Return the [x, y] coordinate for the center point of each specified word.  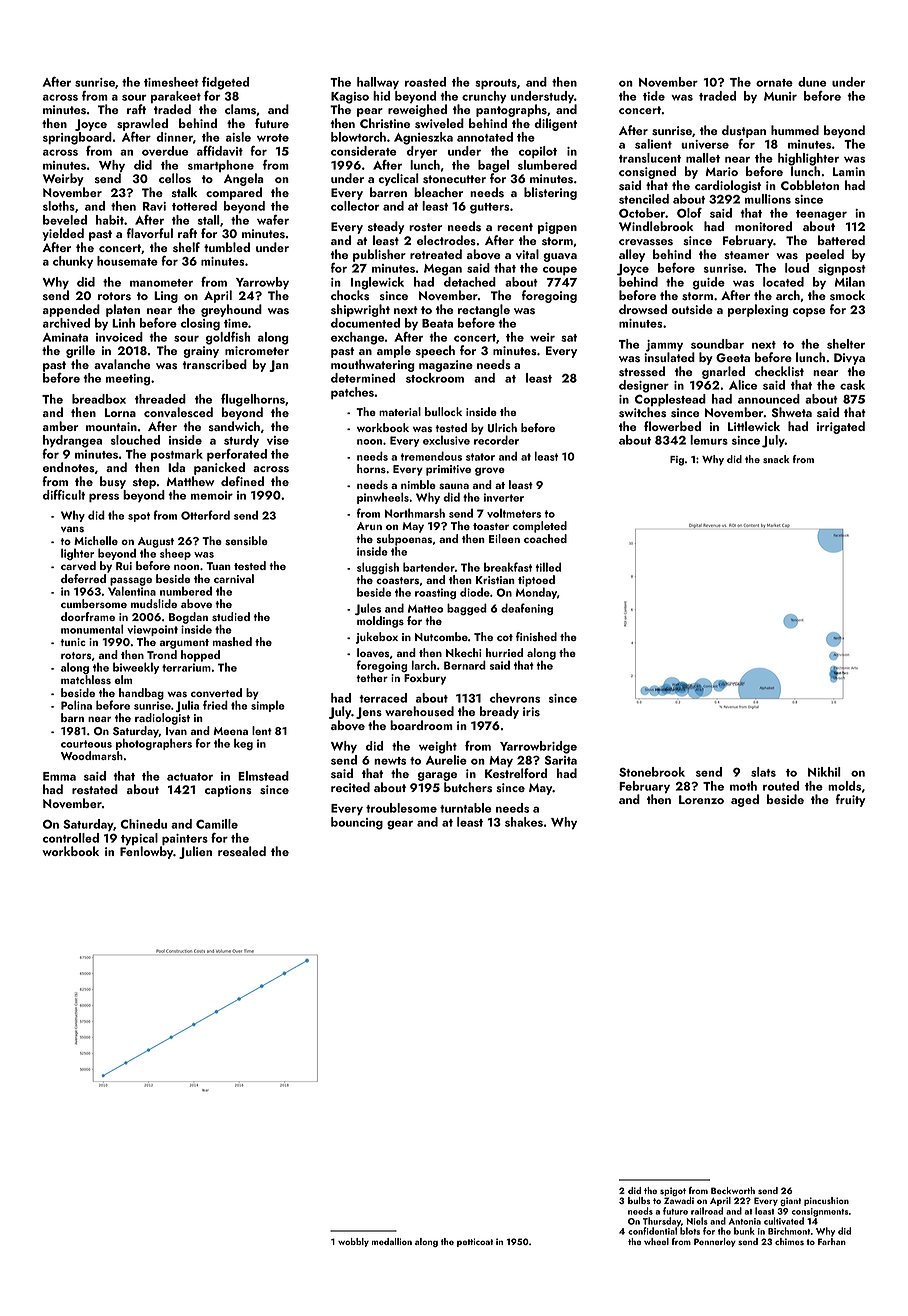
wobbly [353, 1242]
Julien [195, 852]
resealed [242, 851]
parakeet [176, 97]
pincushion [826, 1201]
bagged [467, 609]
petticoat [475, 1242]
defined [242, 481]
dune [812, 82]
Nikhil [824, 772]
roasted [425, 82]
